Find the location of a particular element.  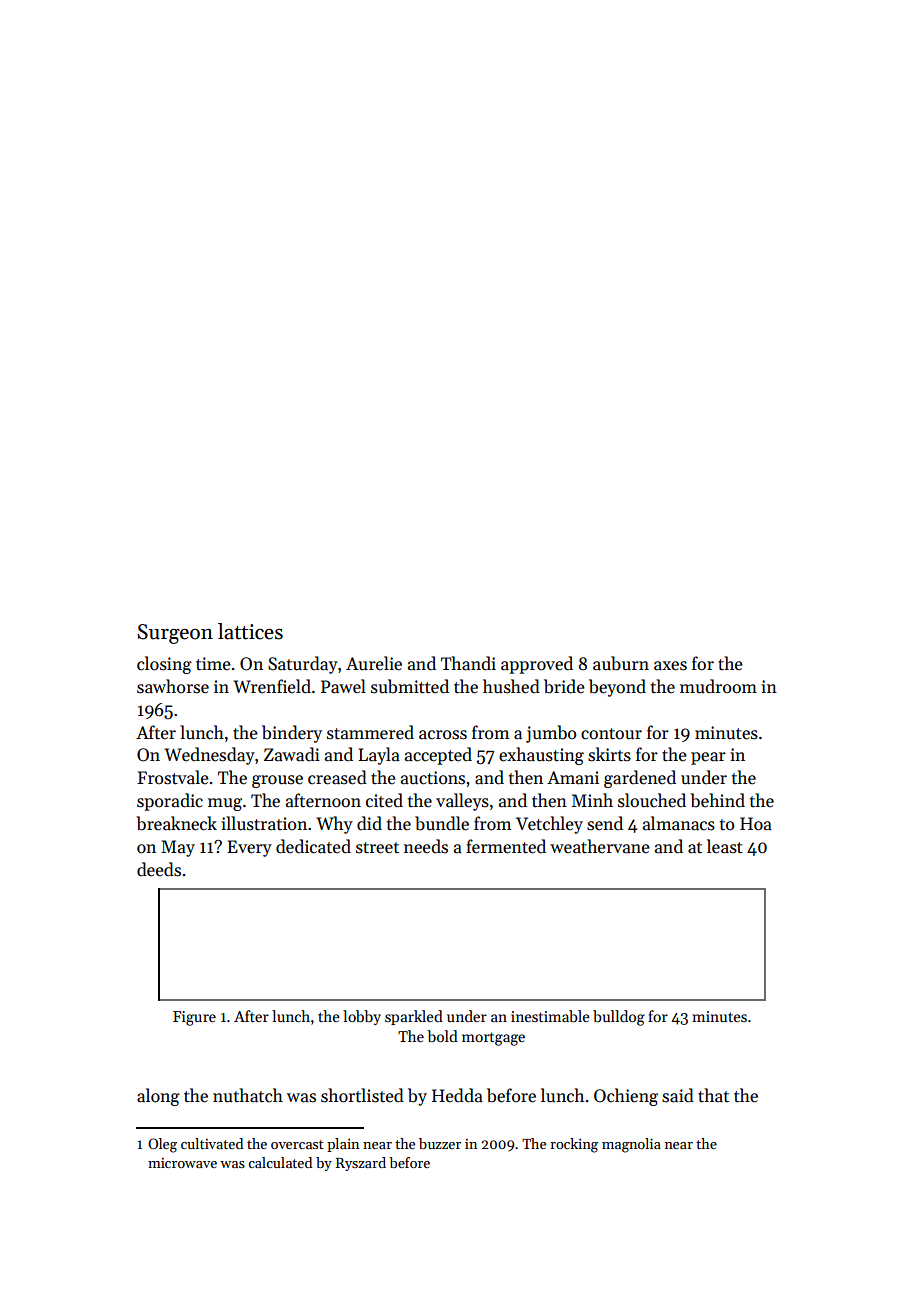

send is located at coordinates (605, 823).
